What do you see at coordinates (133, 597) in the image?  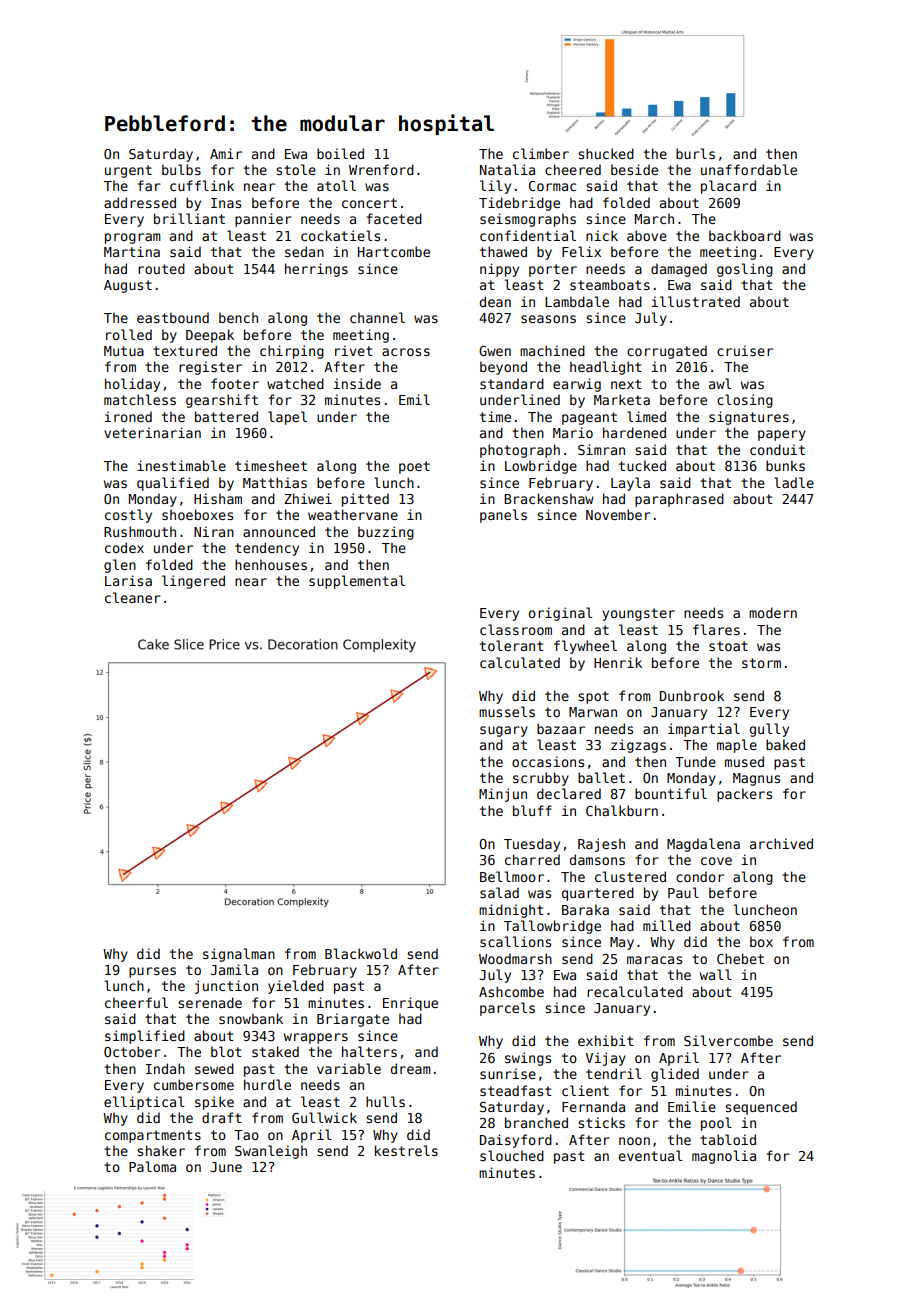 I see `cleaner` at bounding box center [133, 597].
